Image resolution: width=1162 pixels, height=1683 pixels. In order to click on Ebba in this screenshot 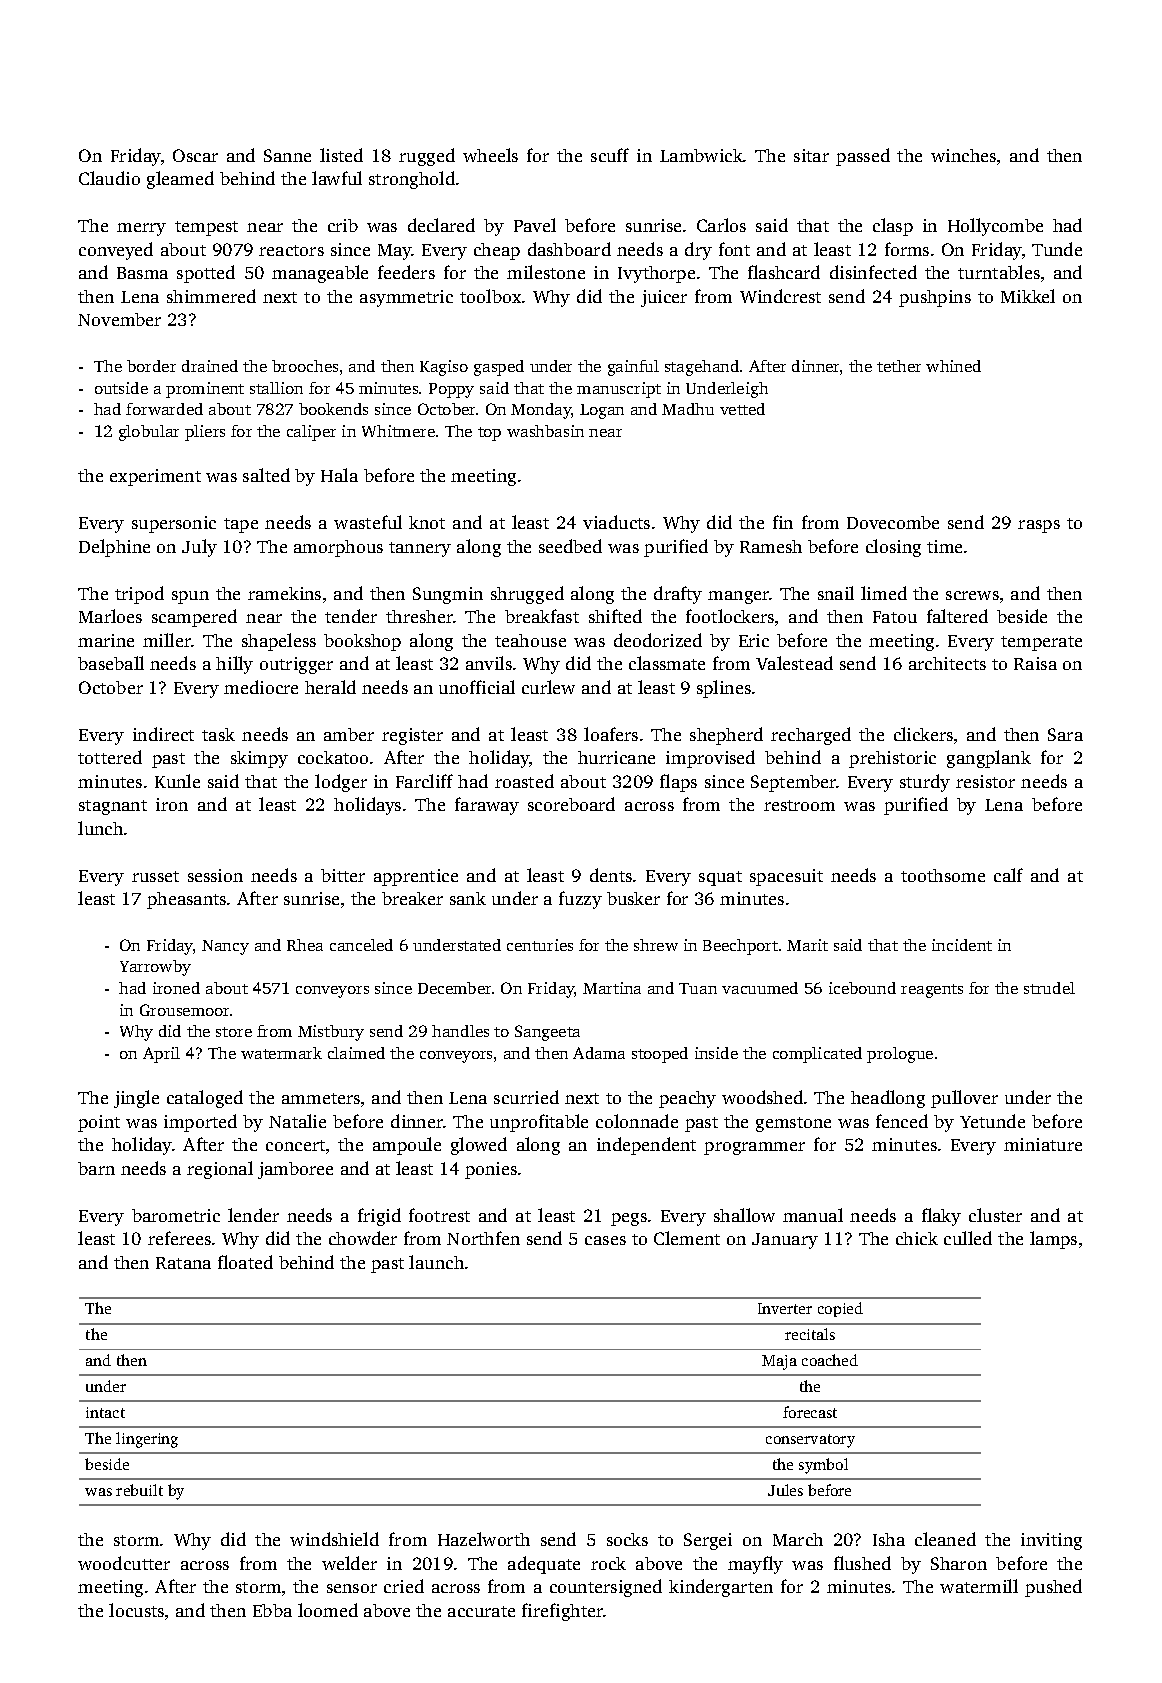, I will do `click(272, 1610)`.
